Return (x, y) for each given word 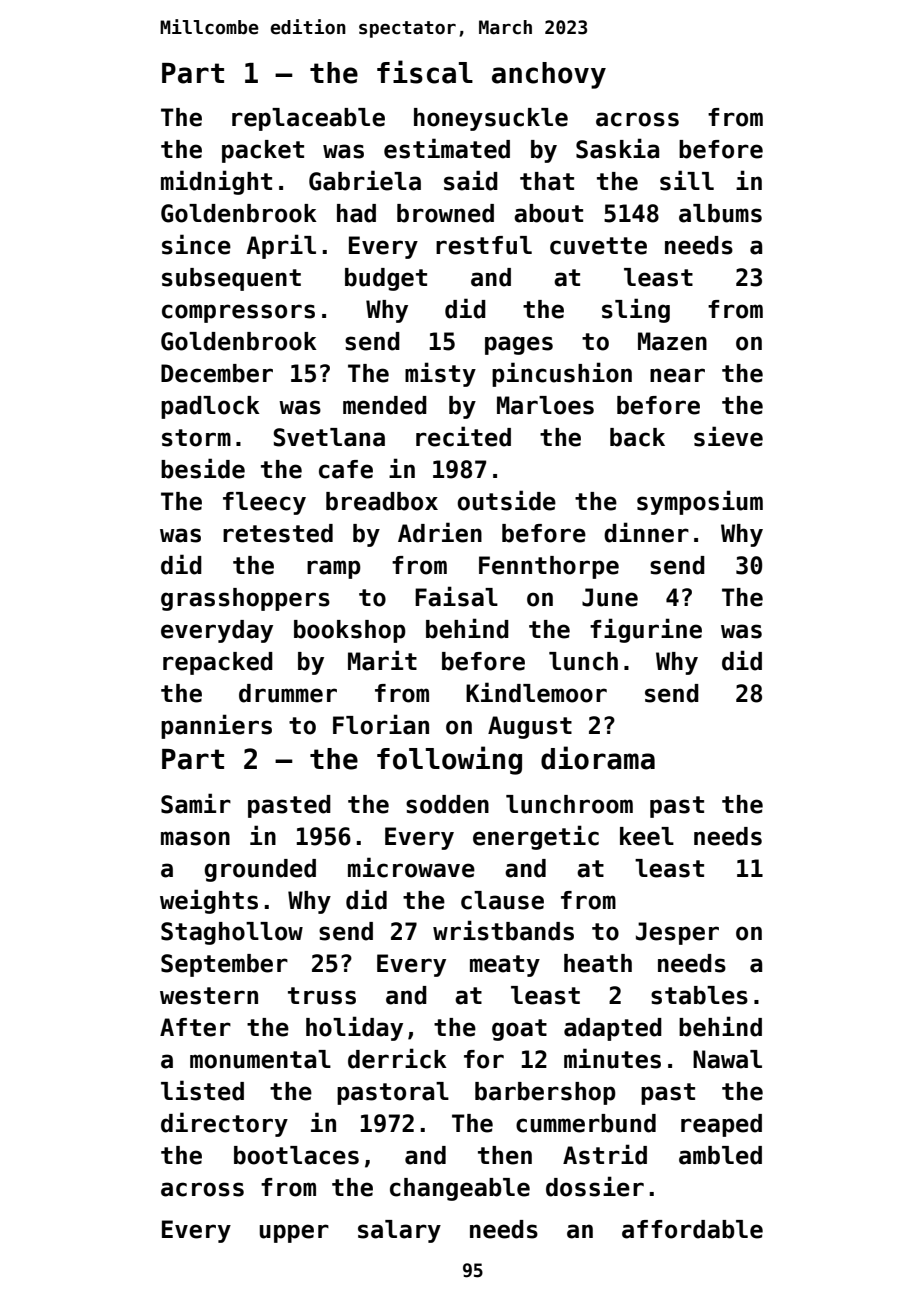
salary (399, 1231)
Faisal (456, 596)
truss (322, 996)
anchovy (549, 75)
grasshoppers (245, 599)
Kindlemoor (536, 692)
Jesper (677, 933)
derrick (397, 1058)
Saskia (617, 148)
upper (294, 1233)
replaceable (308, 119)
